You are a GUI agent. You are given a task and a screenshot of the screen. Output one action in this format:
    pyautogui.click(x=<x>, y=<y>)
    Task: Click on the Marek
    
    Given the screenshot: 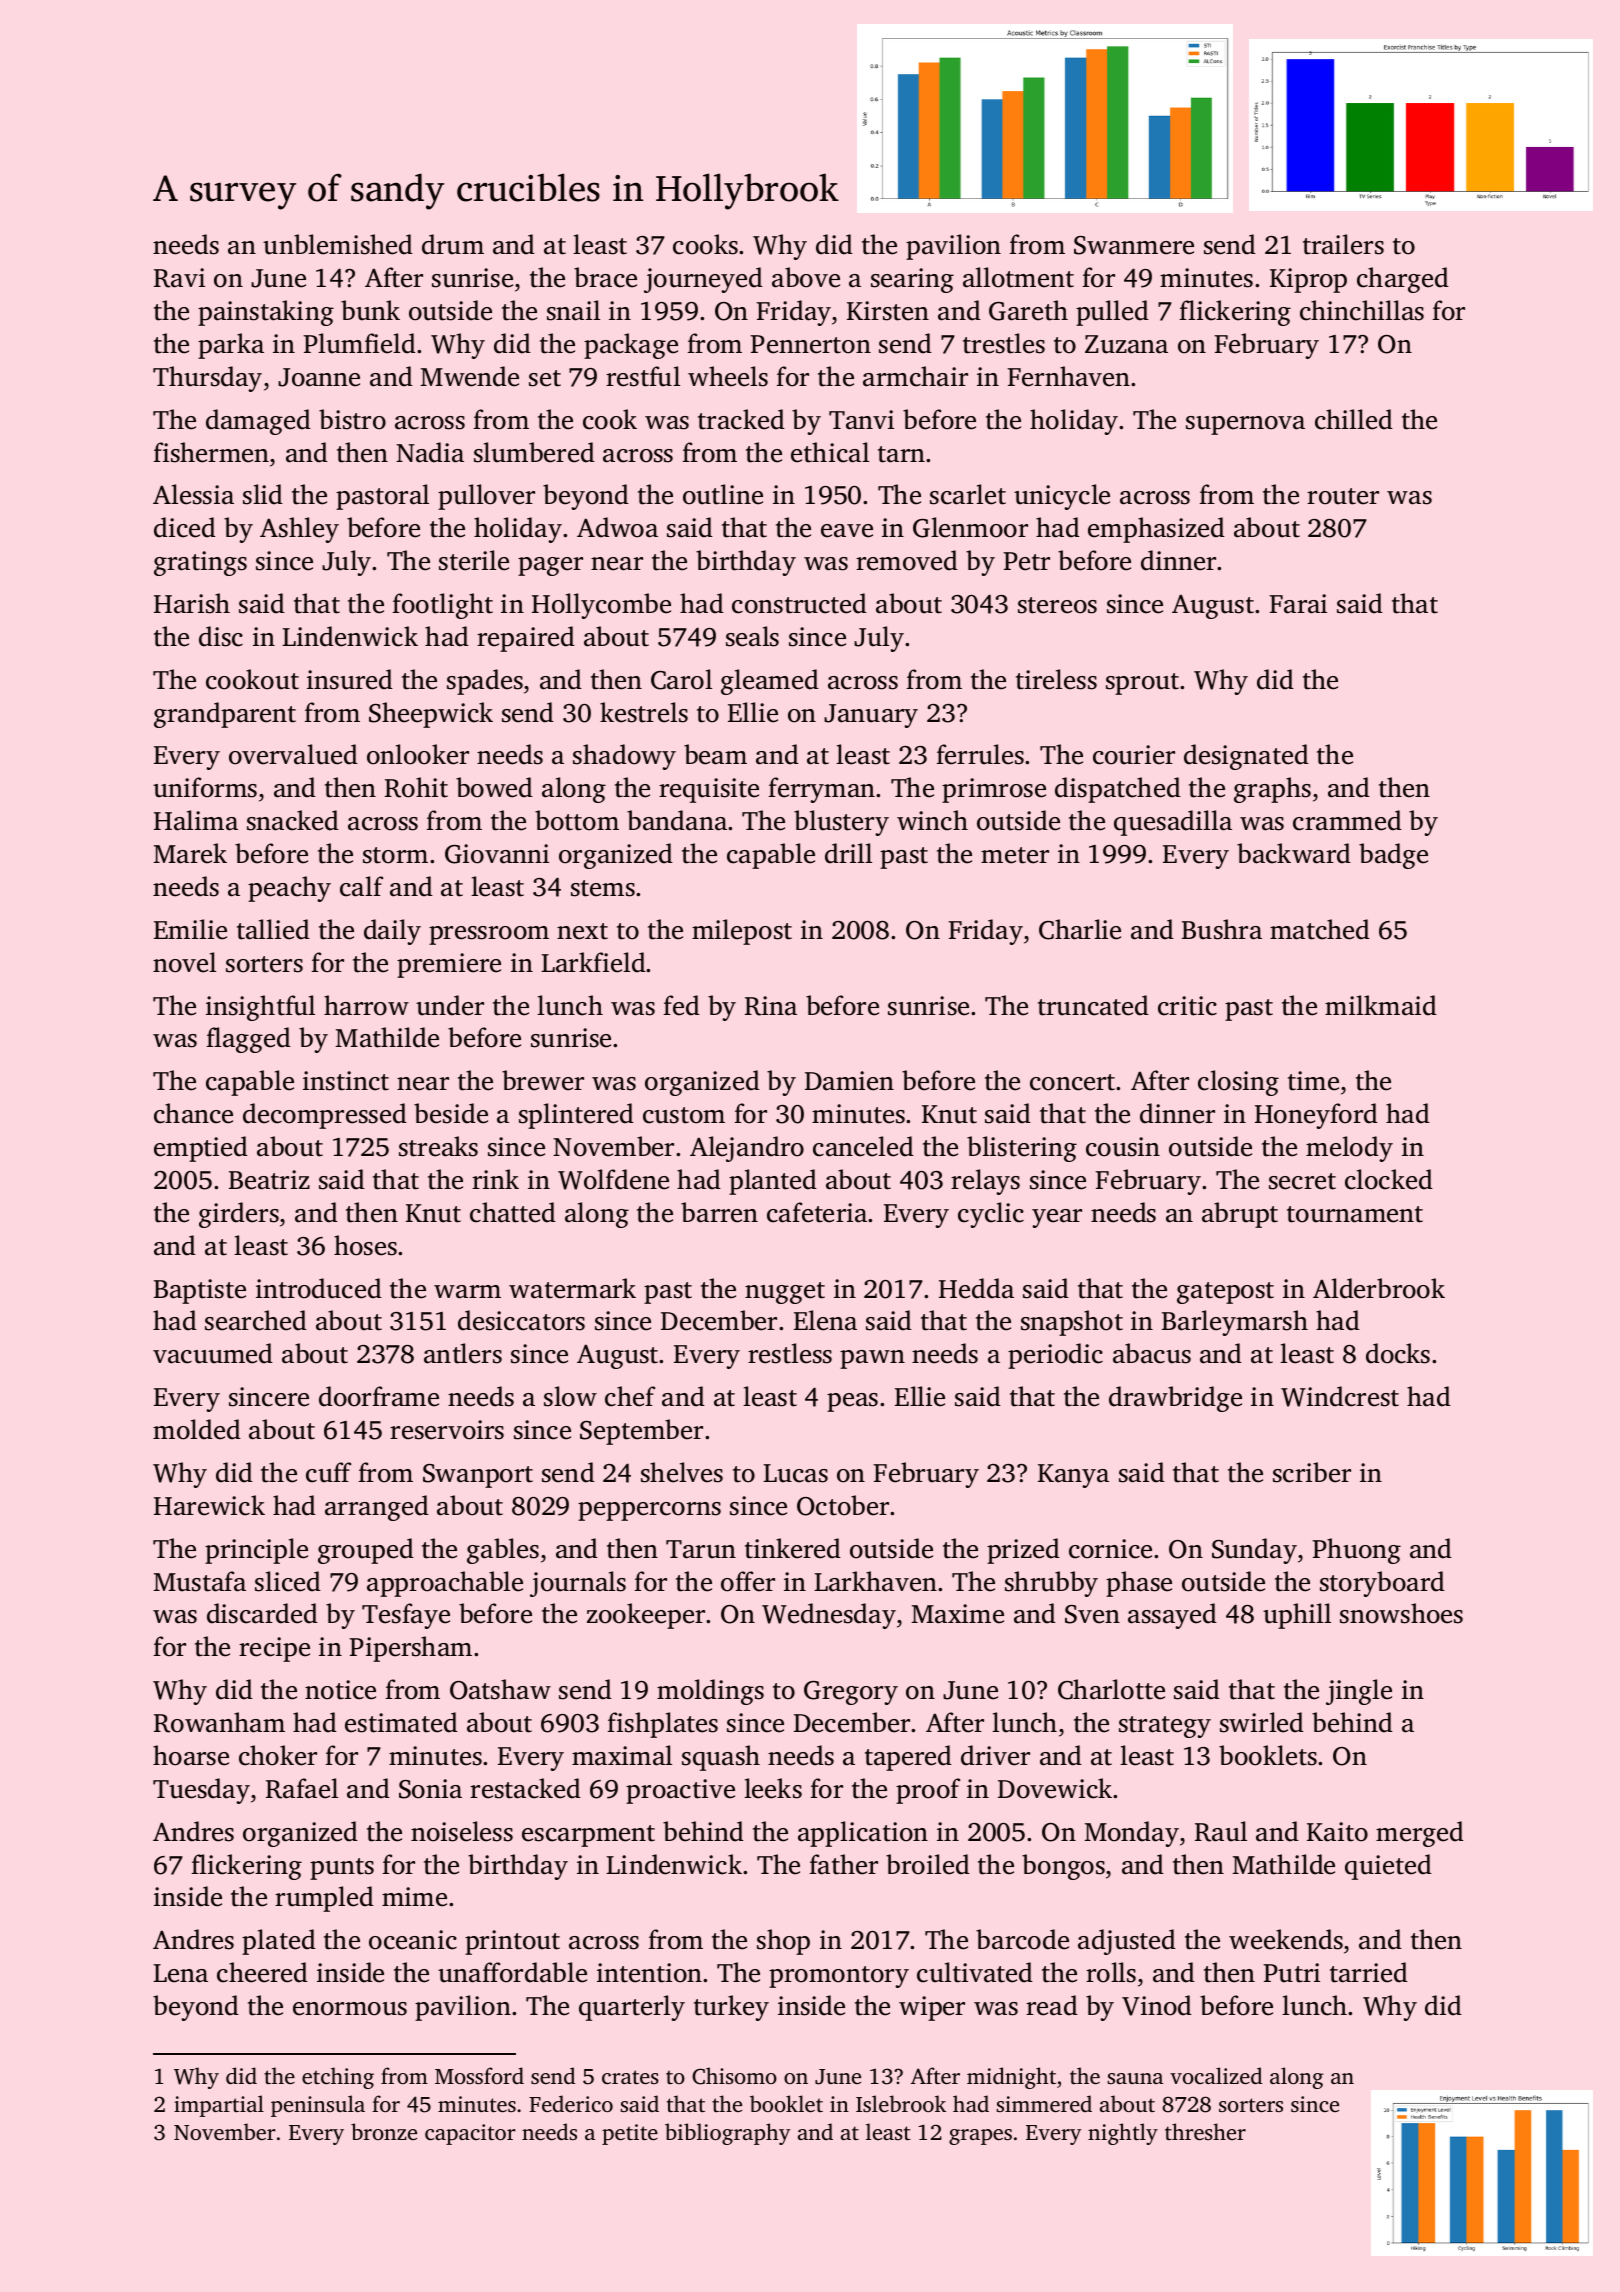 What is the action you would take?
    pyautogui.click(x=190, y=853)
